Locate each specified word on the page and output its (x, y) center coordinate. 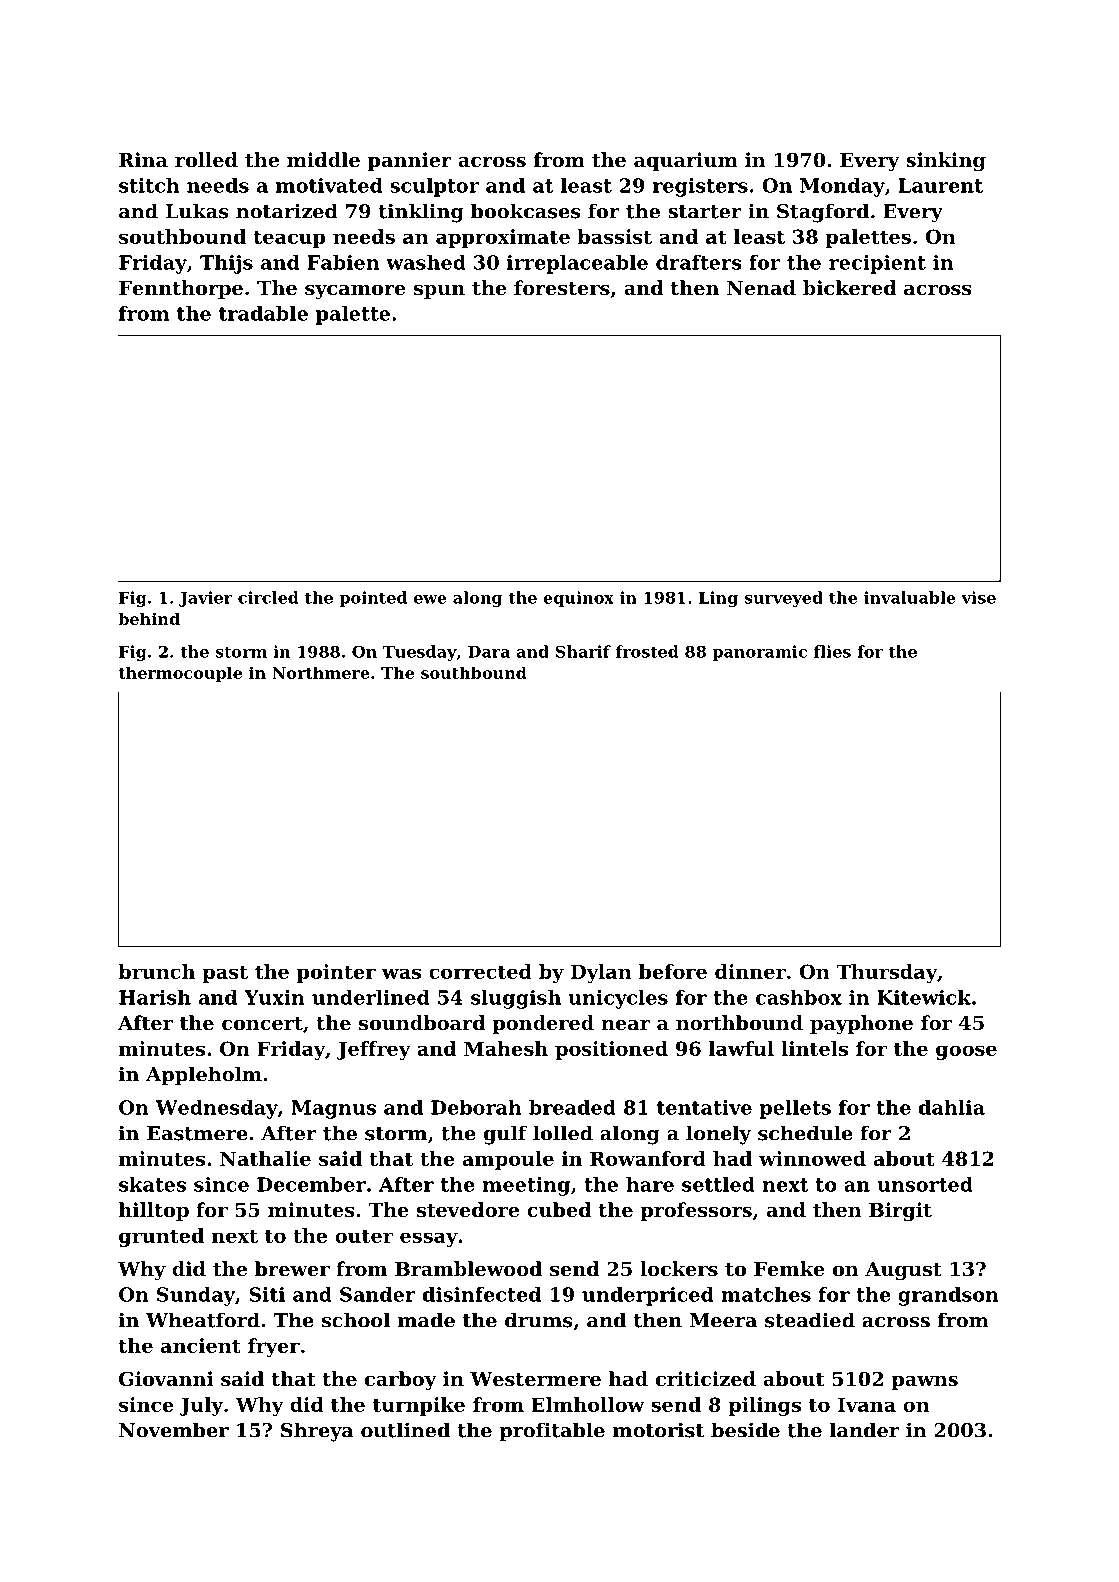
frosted (647, 651)
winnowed (812, 1158)
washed (426, 262)
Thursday (886, 973)
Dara (489, 652)
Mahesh (506, 1048)
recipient (877, 264)
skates (152, 1184)
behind (149, 618)
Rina (143, 159)
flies (832, 651)
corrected (480, 971)
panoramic (759, 653)
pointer (336, 973)
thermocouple (180, 674)
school (356, 1320)
